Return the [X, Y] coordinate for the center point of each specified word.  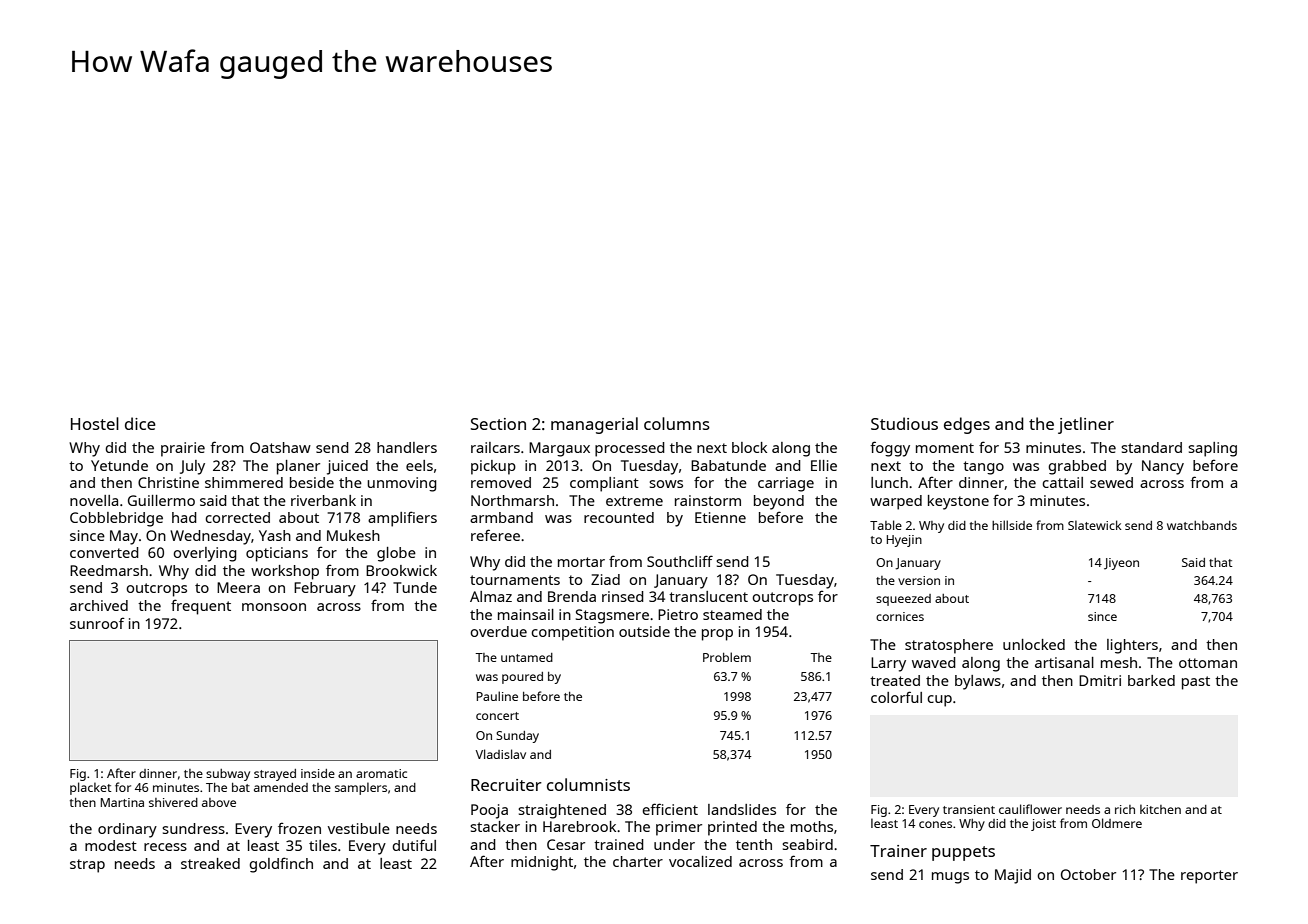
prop [717, 635]
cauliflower [1030, 809]
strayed [275, 775]
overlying [205, 554]
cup [939, 701]
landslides [742, 809]
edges [967, 425]
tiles [323, 845]
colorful [896, 697]
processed [630, 449]
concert [497, 716]
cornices [900, 616]
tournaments [515, 580]
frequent [201, 607]
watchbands [1202, 525]
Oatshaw [280, 447]
